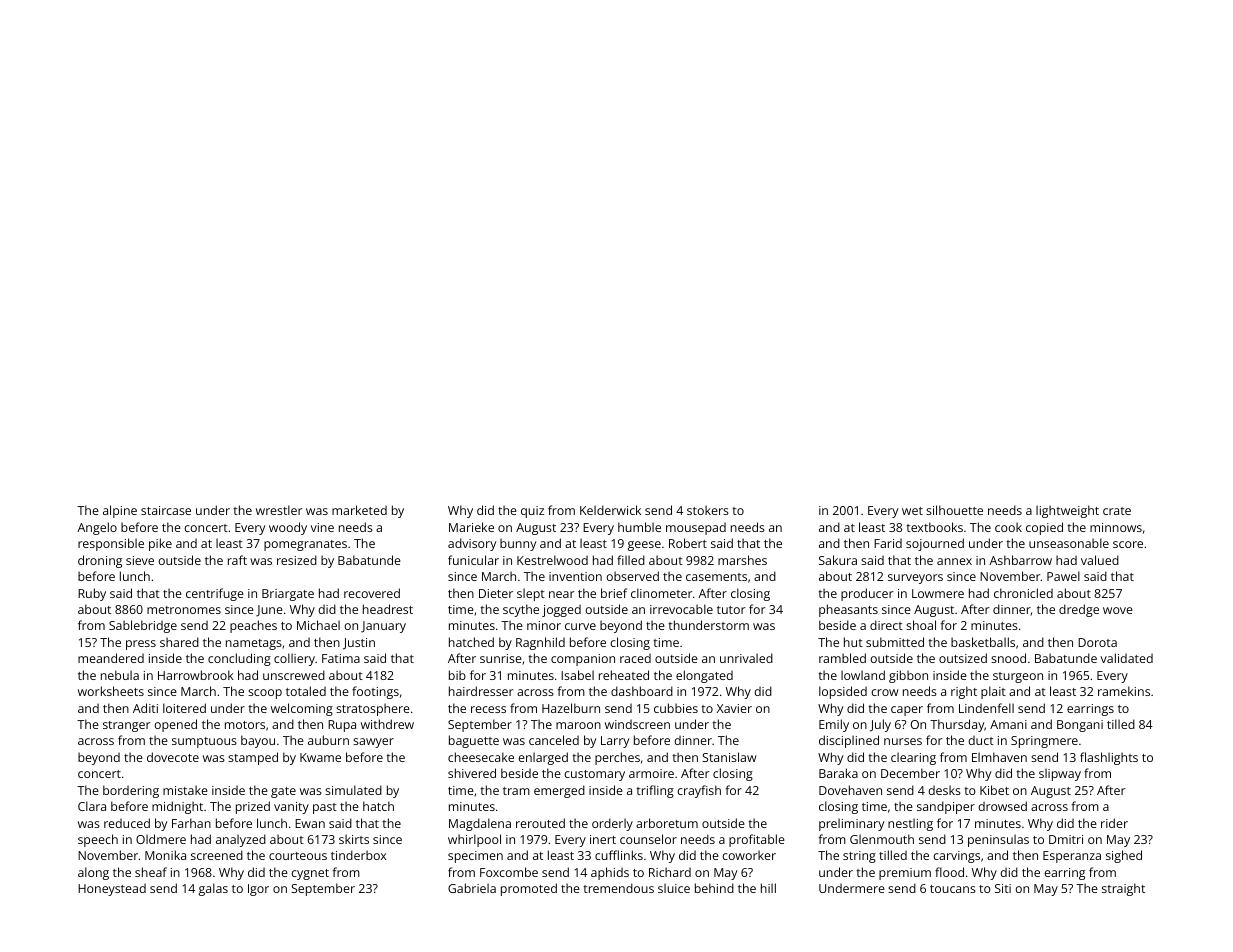 The image size is (1233, 952). Describe the element at coordinates (151, 872) in the screenshot. I see `sheaf` at that location.
